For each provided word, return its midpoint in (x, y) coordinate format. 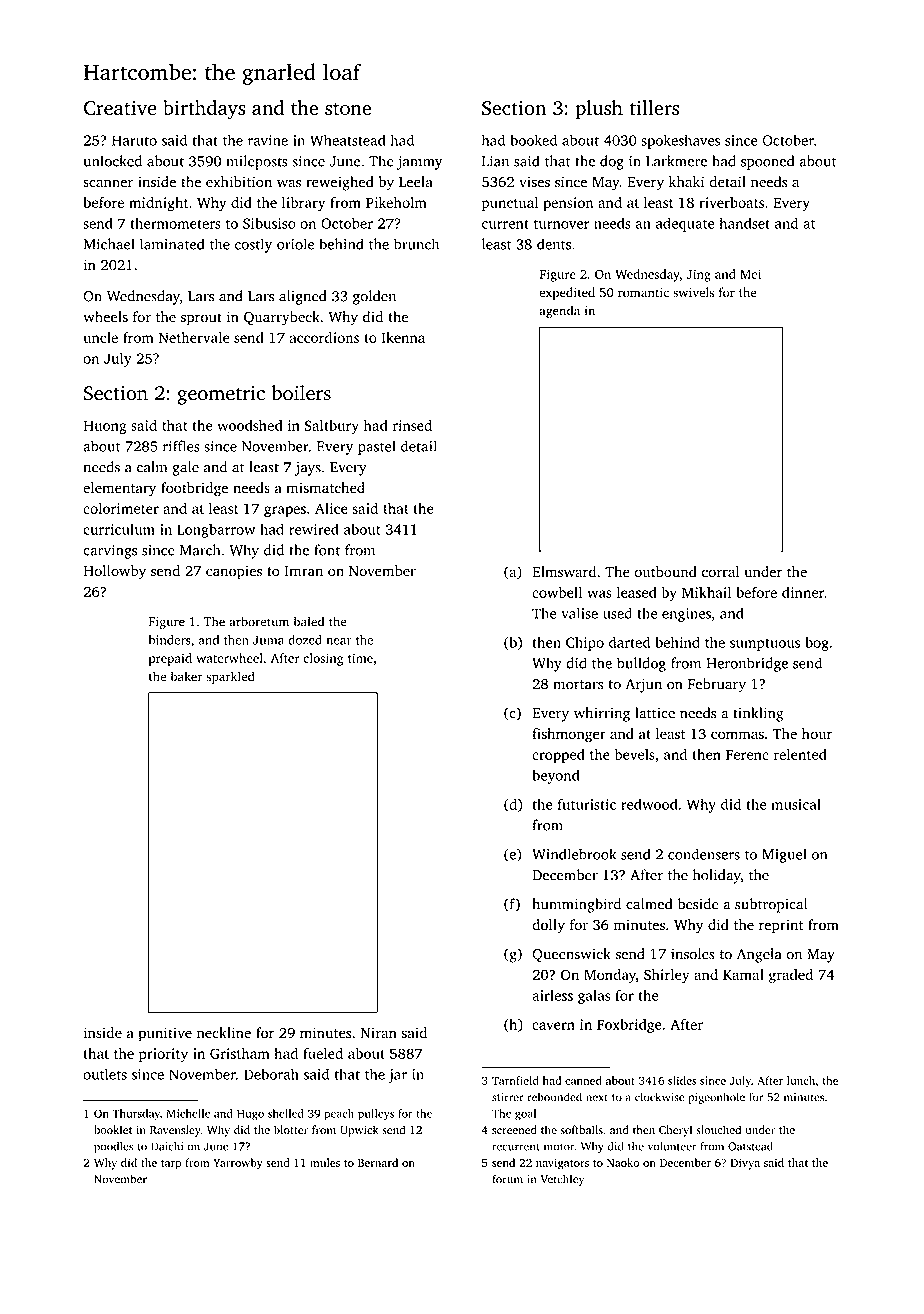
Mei (750, 274)
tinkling (758, 714)
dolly (548, 926)
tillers (654, 107)
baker (187, 676)
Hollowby (115, 572)
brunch (416, 244)
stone (348, 109)
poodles (113, 1147)
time (360, 658)
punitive (165, 1034)
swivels (693, 292)
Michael (109, 244)
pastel (377, 447)
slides (682, 1080)
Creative (120, 107)
